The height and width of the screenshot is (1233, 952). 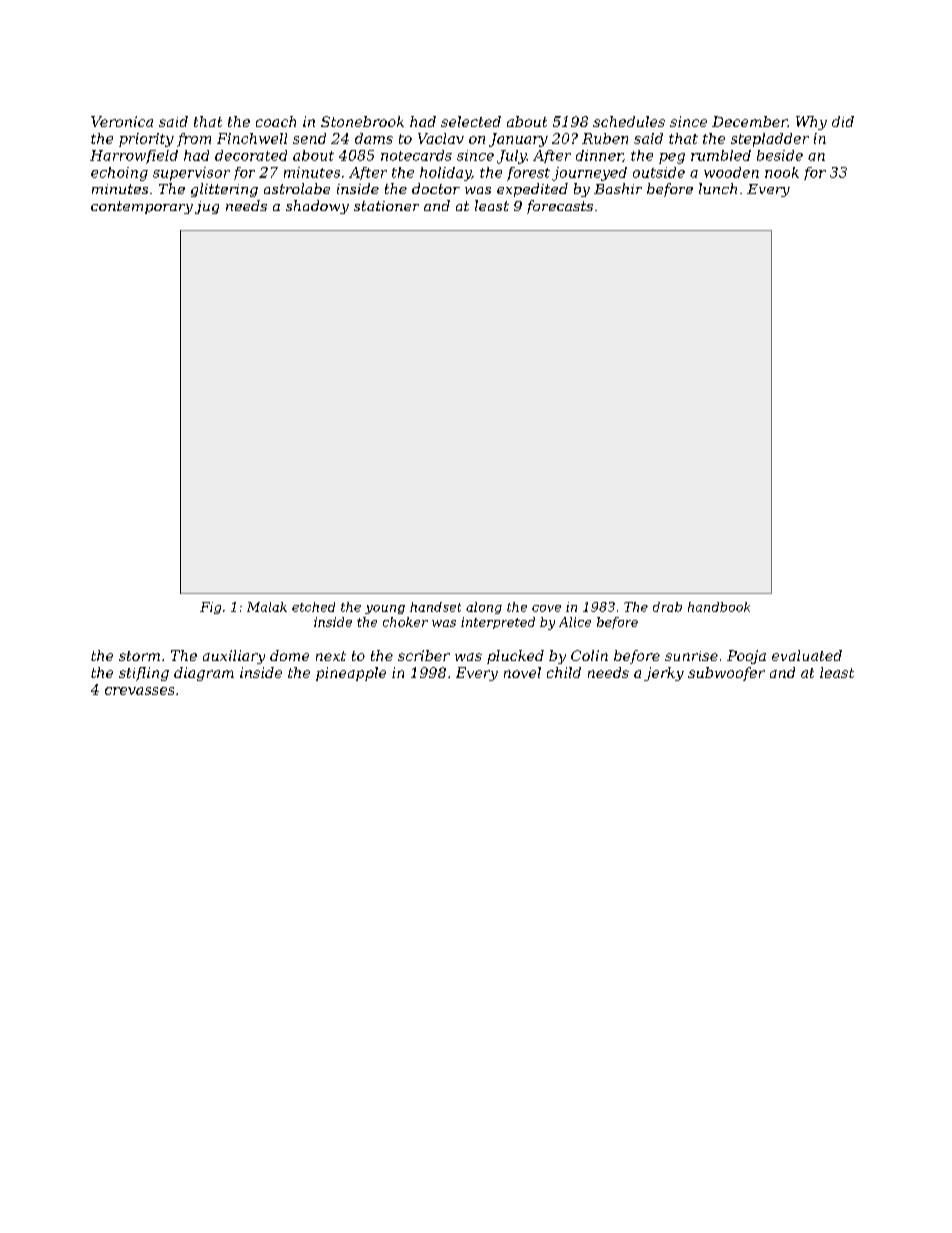 What do you see at coordinates (194, 140) in the screenshot?
I see `from` at bounding box center [194, 140].
